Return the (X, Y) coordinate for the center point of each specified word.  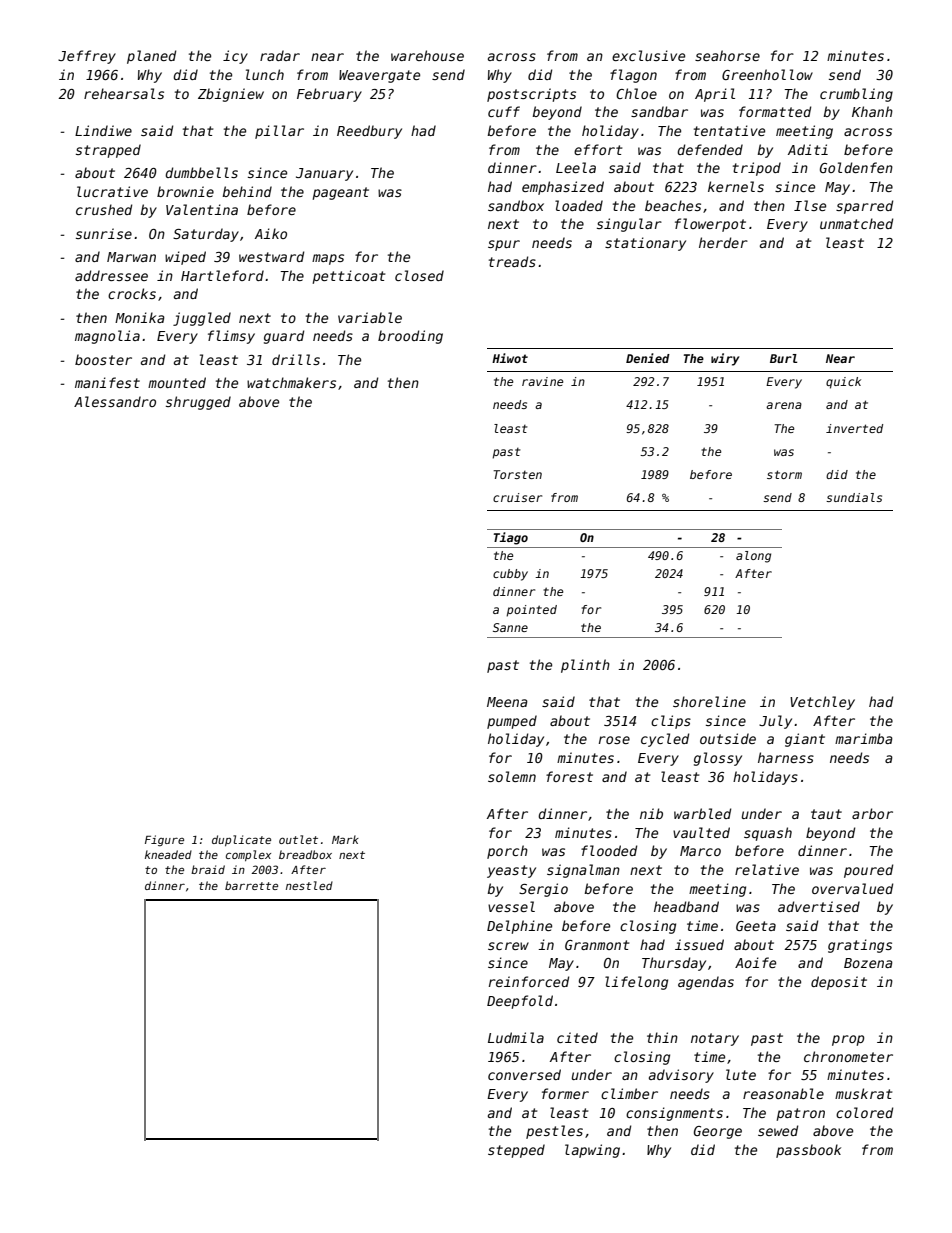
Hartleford (222, 275)
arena (784, 405)
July (775, 722)
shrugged (198, 403)
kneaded (168, 854)
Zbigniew (231, 95)
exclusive (648, 55)
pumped (512, 722)
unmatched (856, 223)
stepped (516, 1151)
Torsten (518, 474)
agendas (706, 983)
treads (512, 261)
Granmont (597, 945)
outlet (298, 839)
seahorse (727, 55)
